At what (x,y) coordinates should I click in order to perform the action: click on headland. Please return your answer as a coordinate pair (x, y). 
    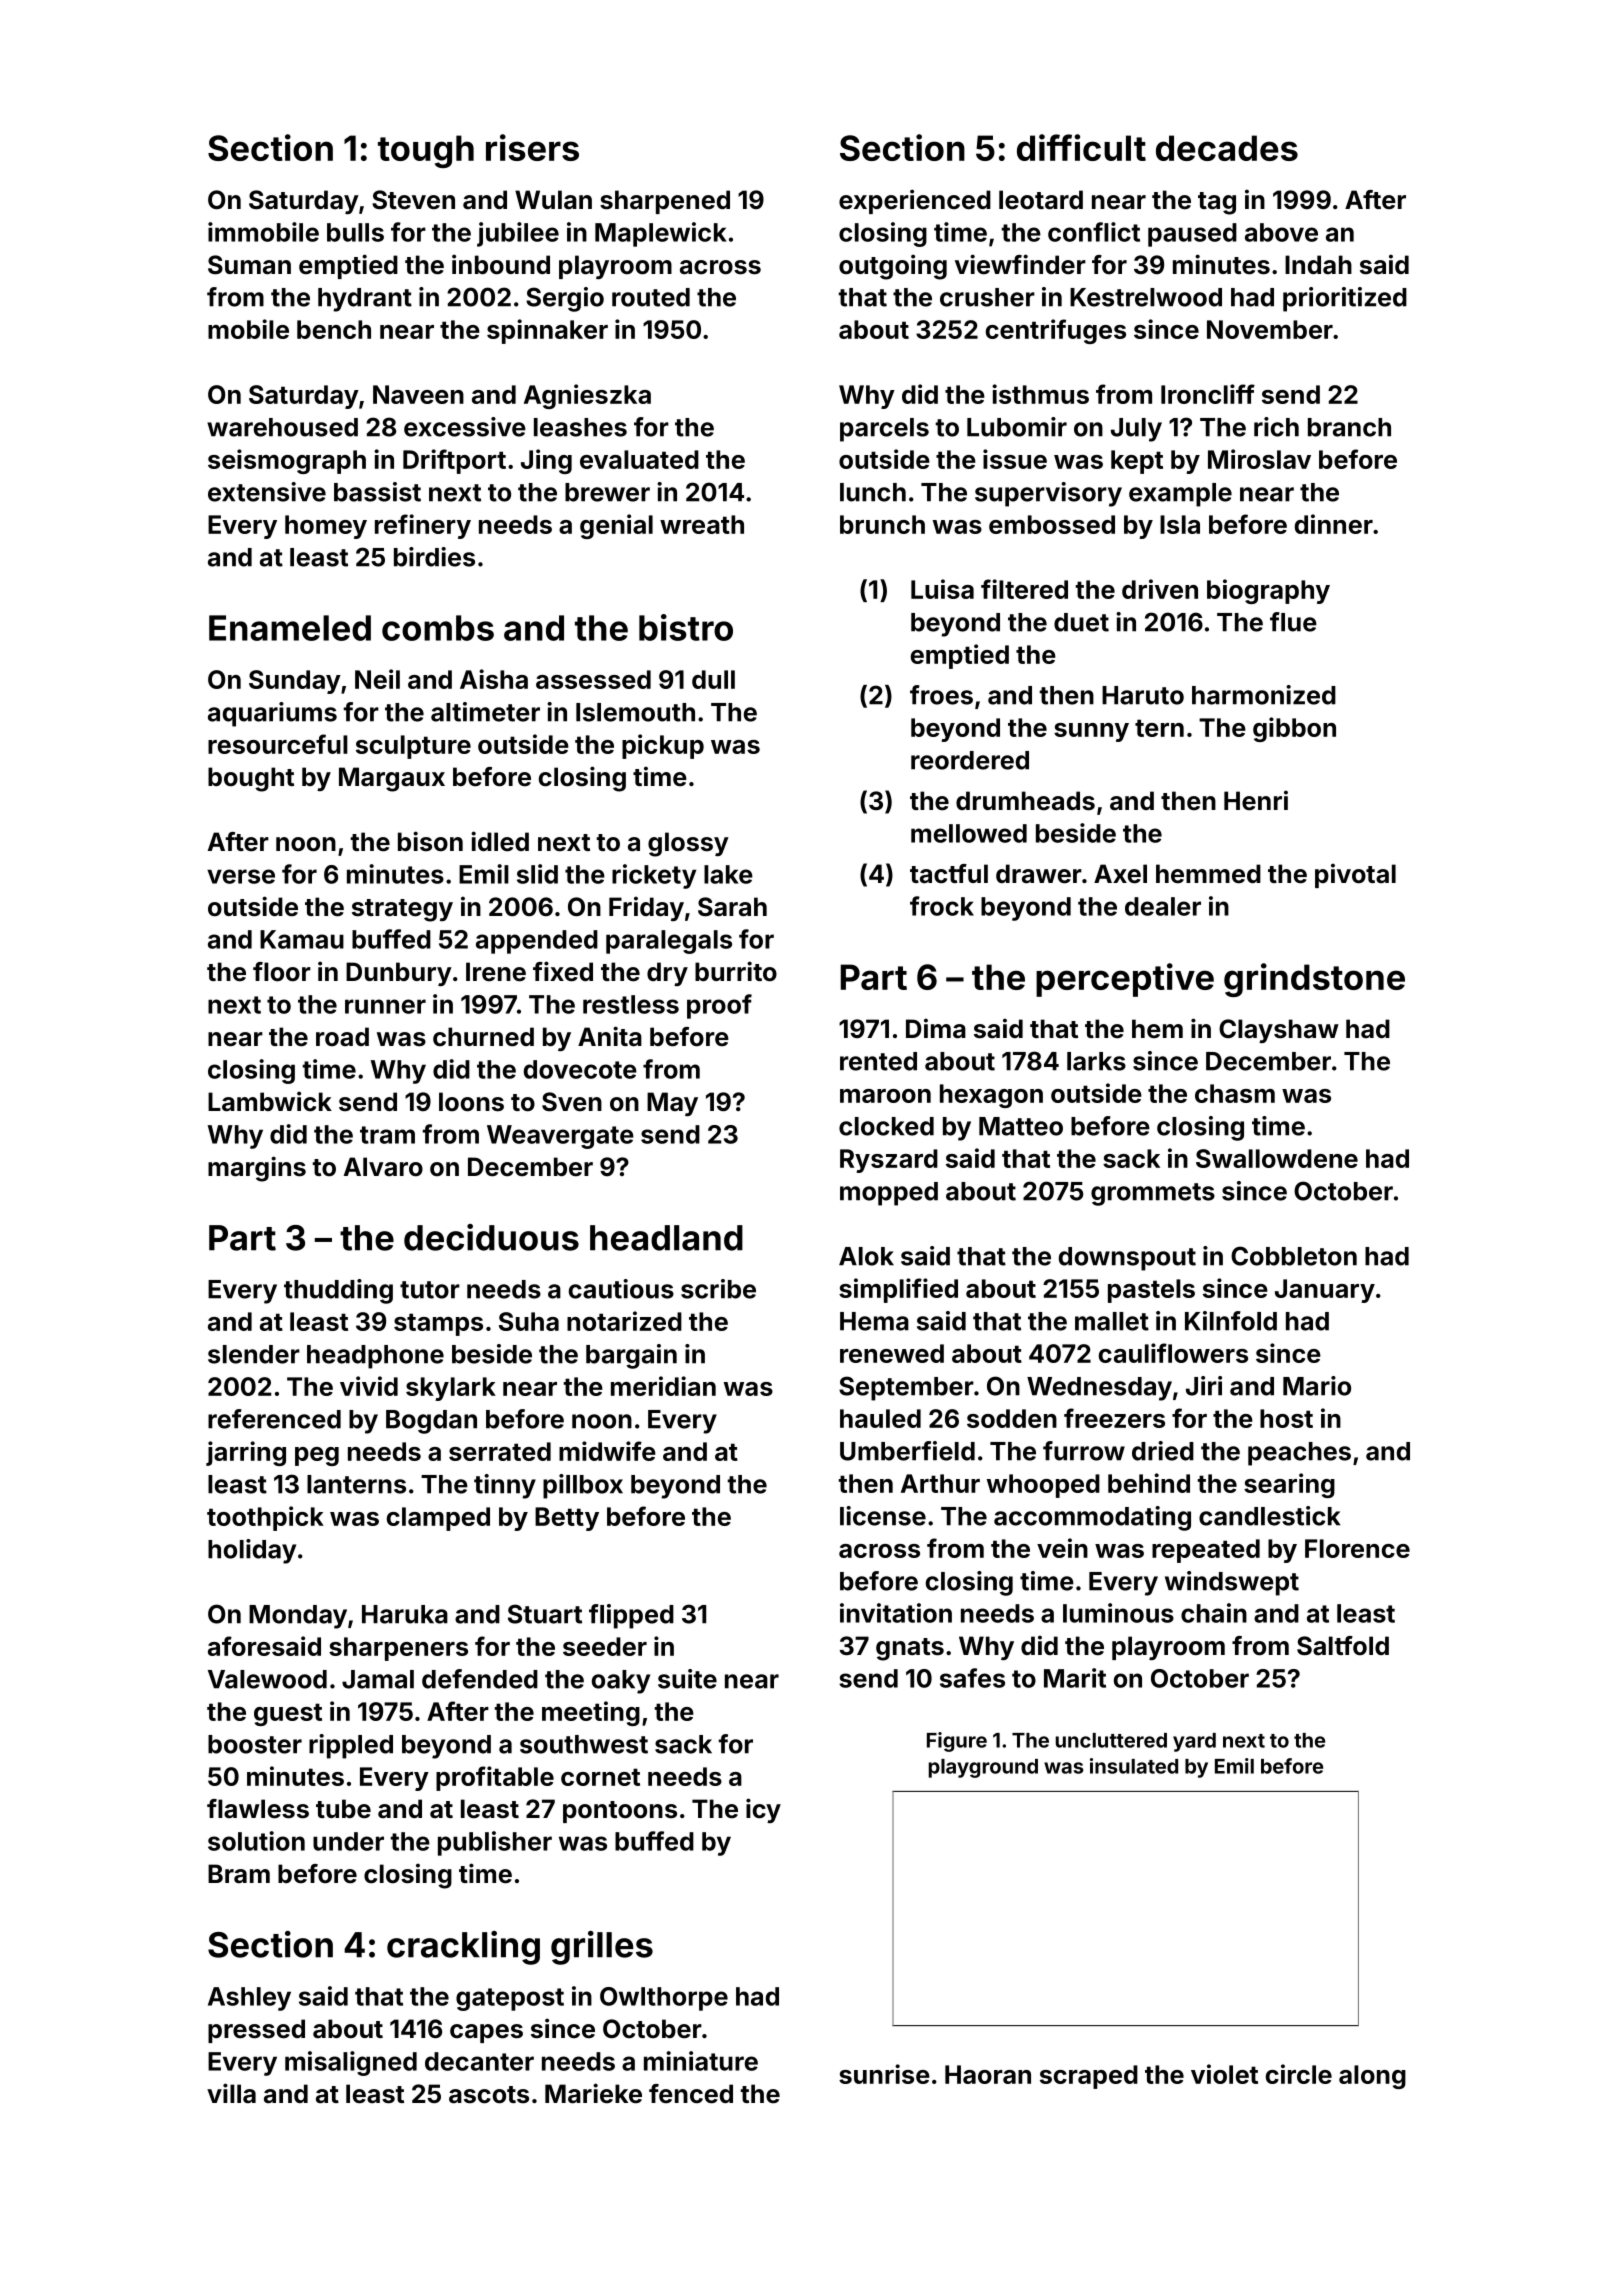
    Looking at the image, I should click on (666, 1238).
